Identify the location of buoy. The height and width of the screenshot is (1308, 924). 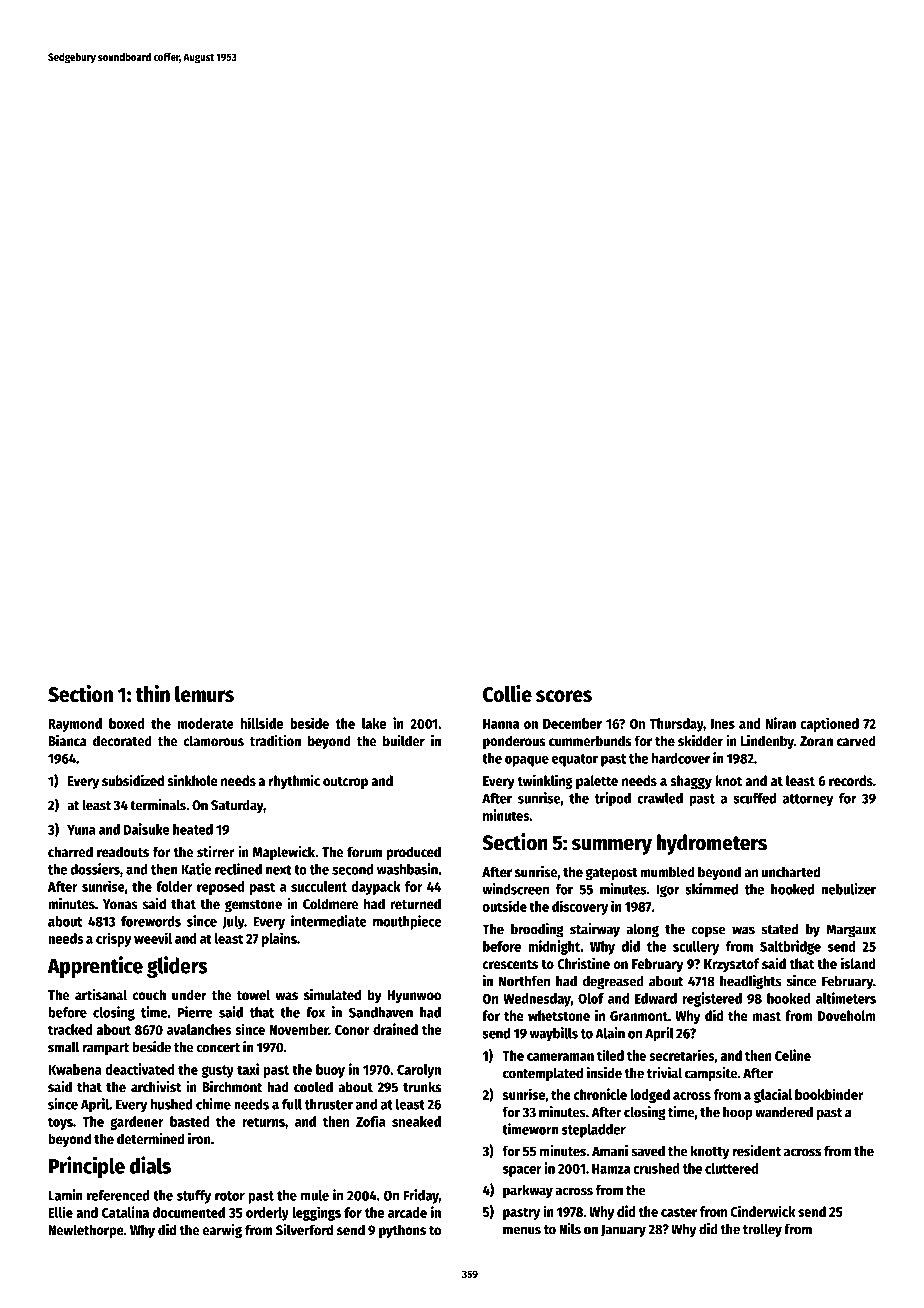
(330, 1071).
